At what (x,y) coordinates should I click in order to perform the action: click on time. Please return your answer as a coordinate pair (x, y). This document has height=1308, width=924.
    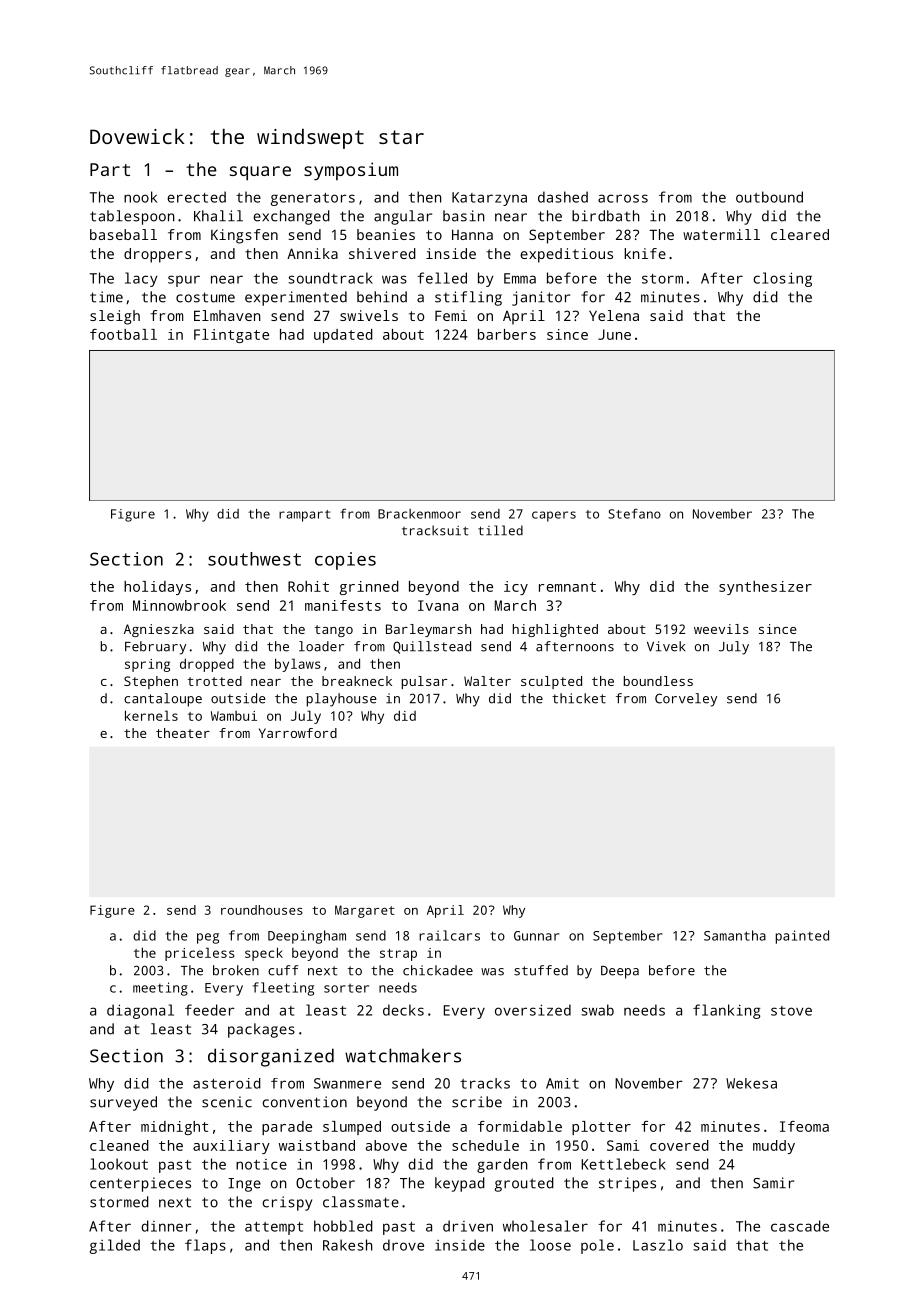
    Looking at the image, I should click on (106, 297).
